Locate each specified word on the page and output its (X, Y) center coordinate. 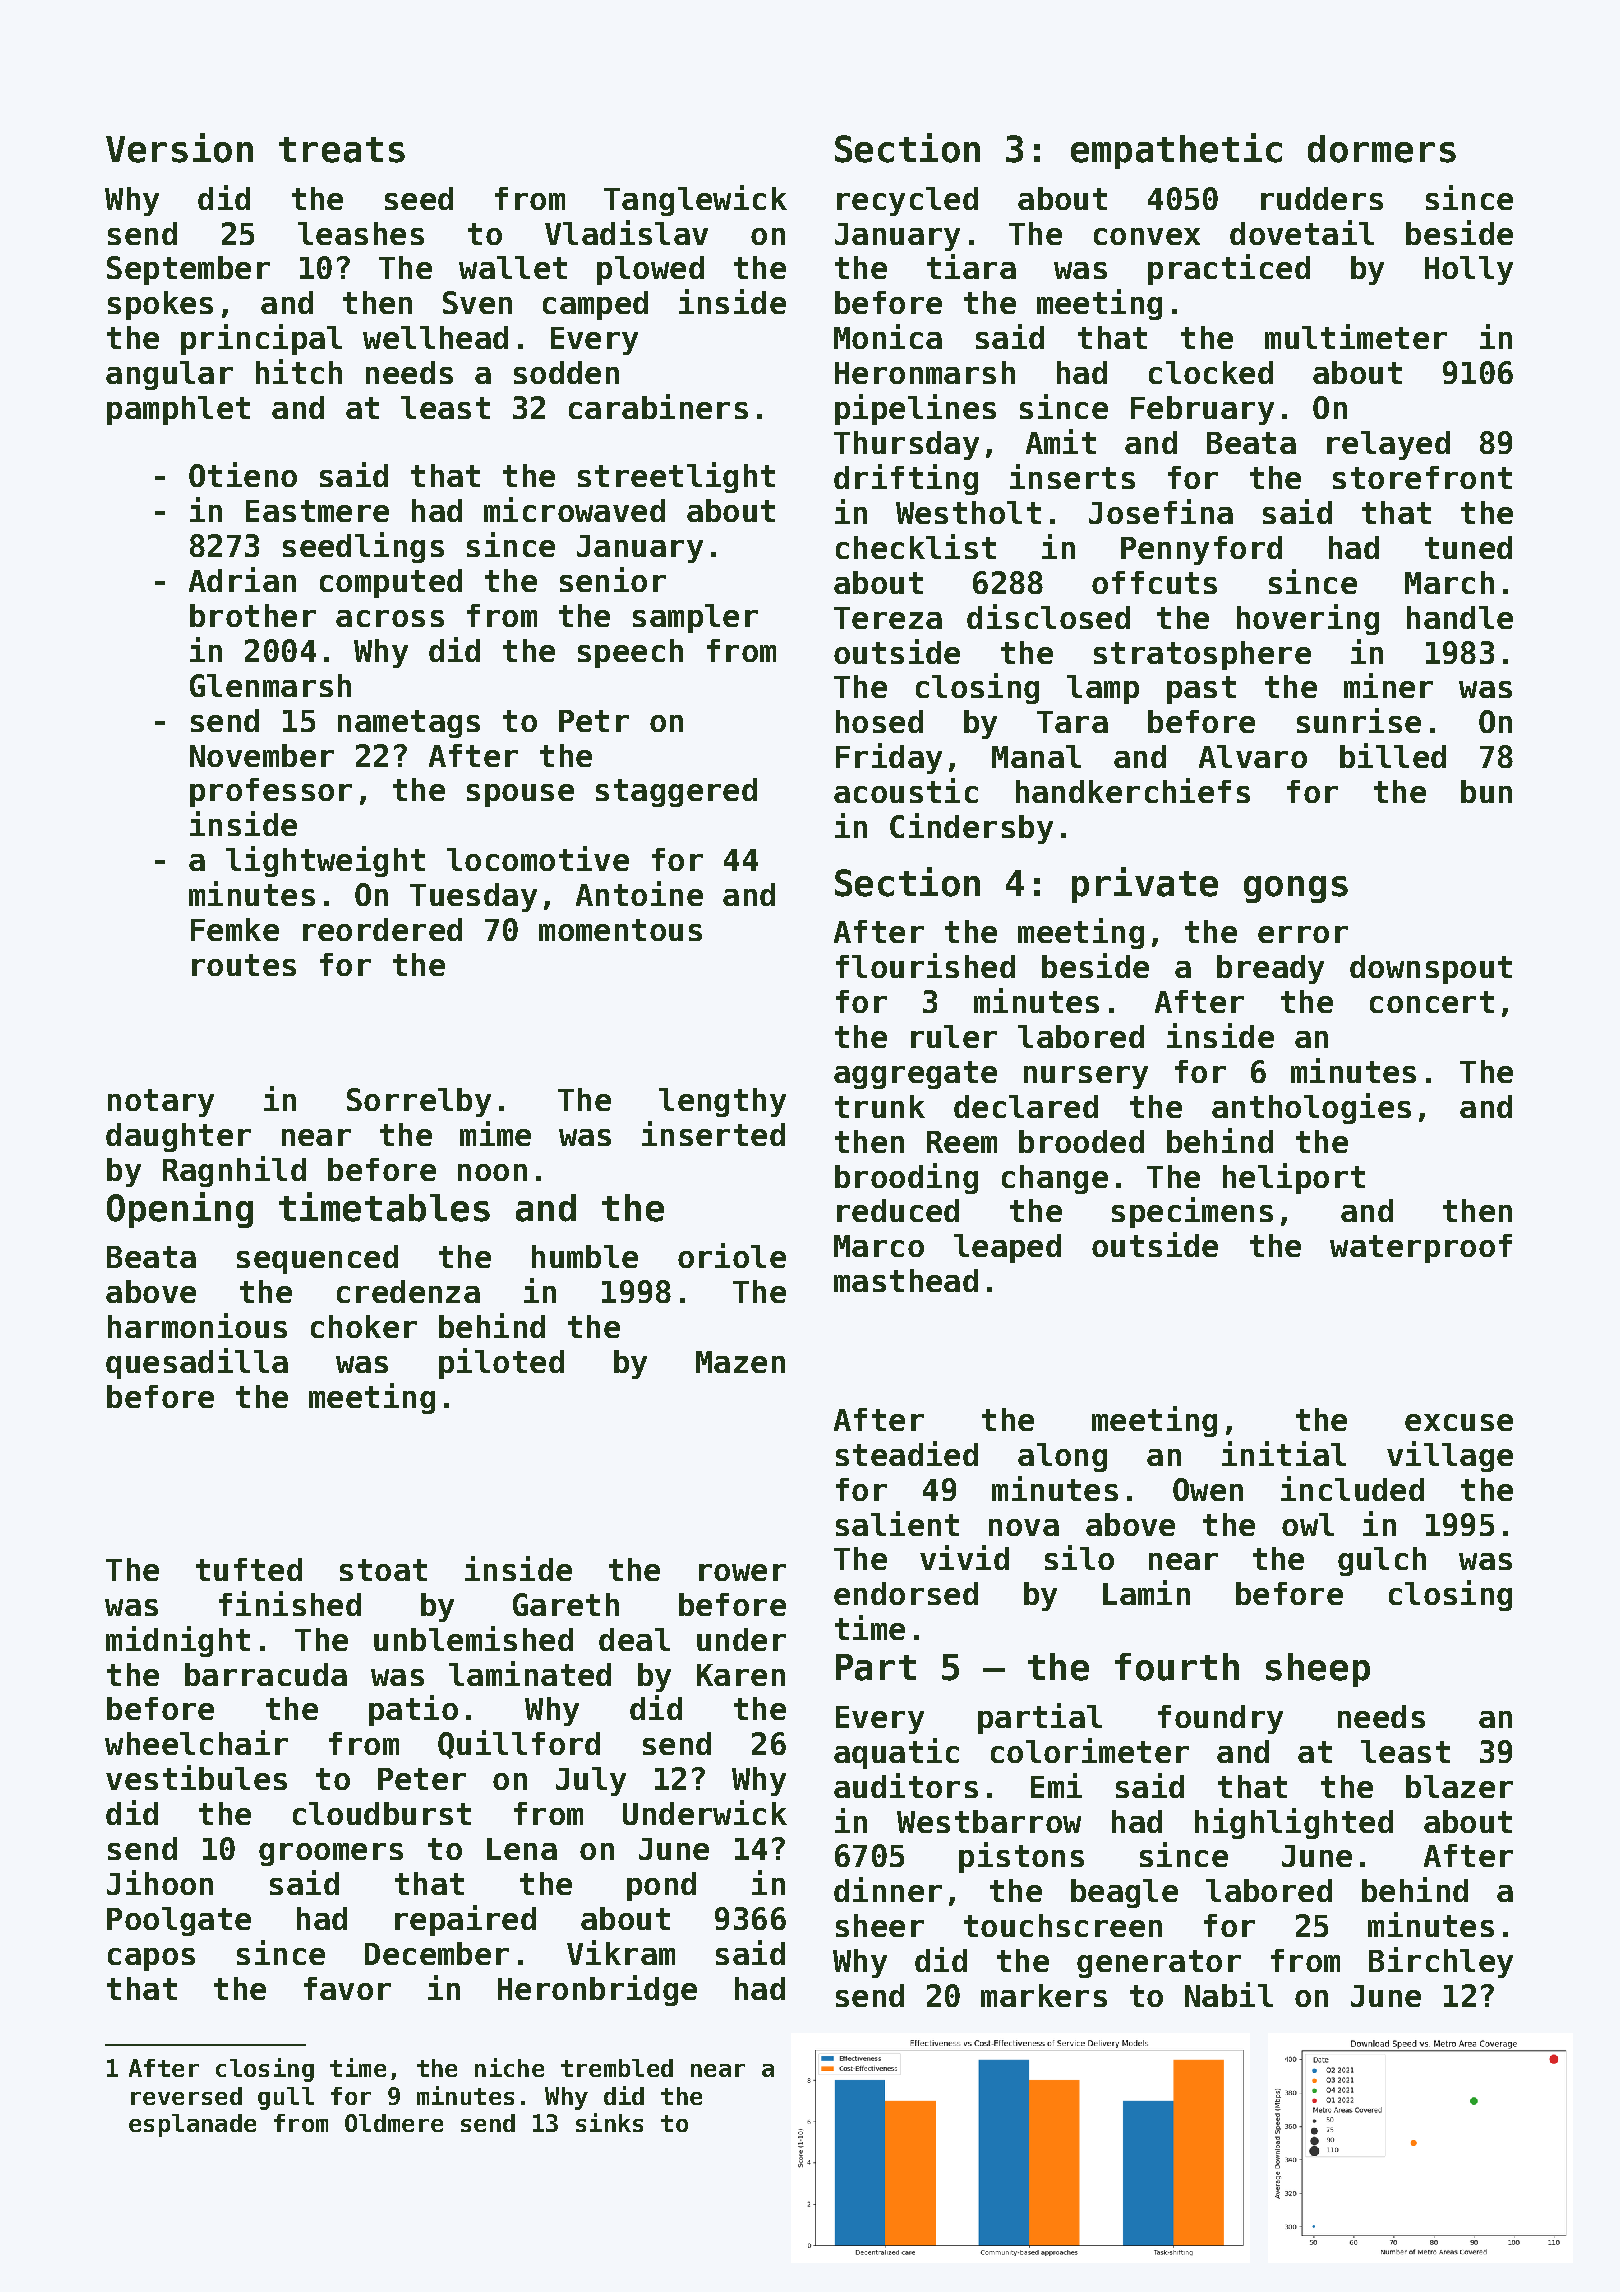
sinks (609, 2122)
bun (1486, 791)
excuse (1459, 1422)
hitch (299, 371)
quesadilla (197, 1363)
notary (161, 1103)
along (1062, 1457)
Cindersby (971, 828)
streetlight (676, 477)
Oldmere (394, 2123)
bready (1270, 969)
